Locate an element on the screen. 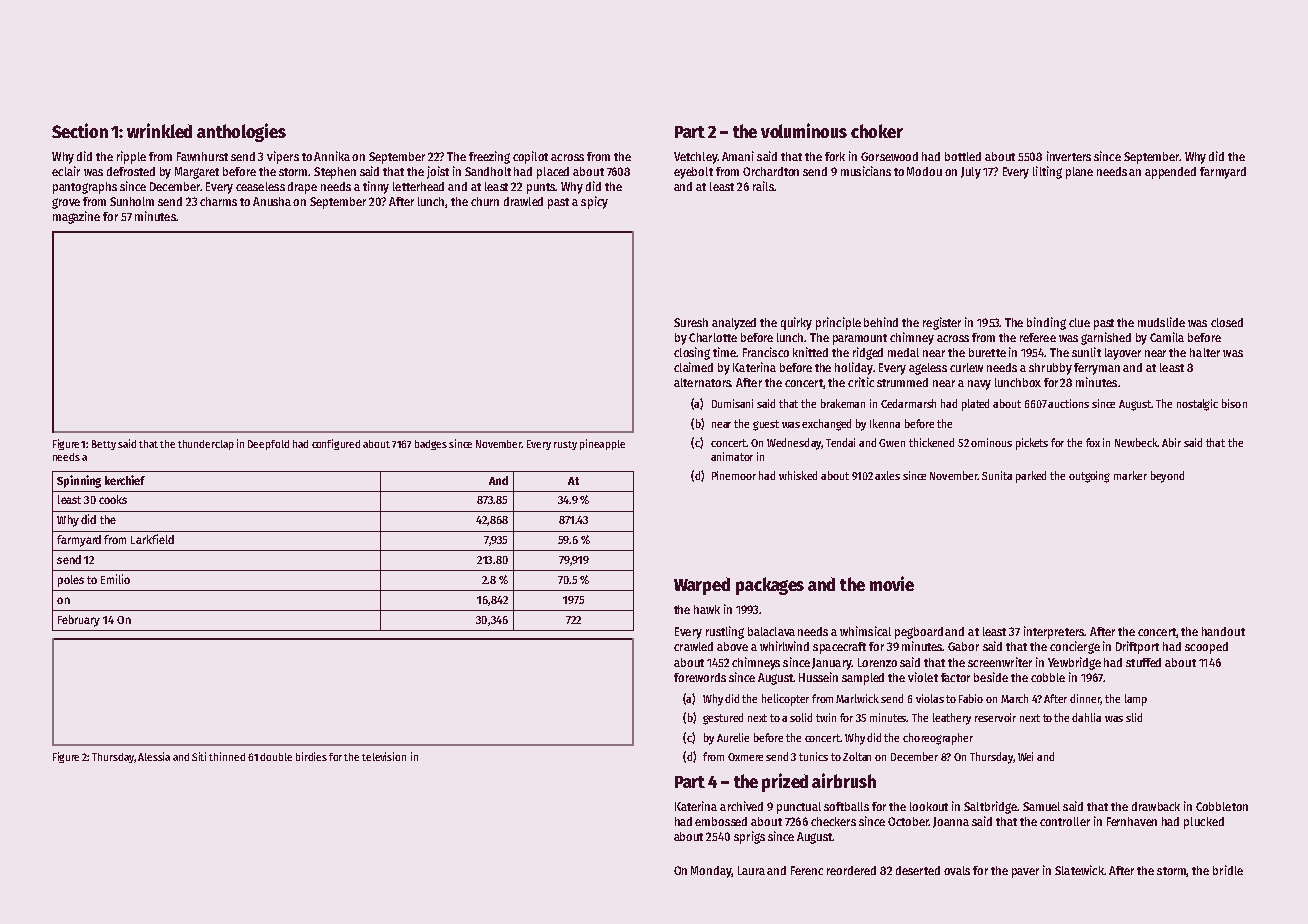  burette is located at coordinates (987, 352).
